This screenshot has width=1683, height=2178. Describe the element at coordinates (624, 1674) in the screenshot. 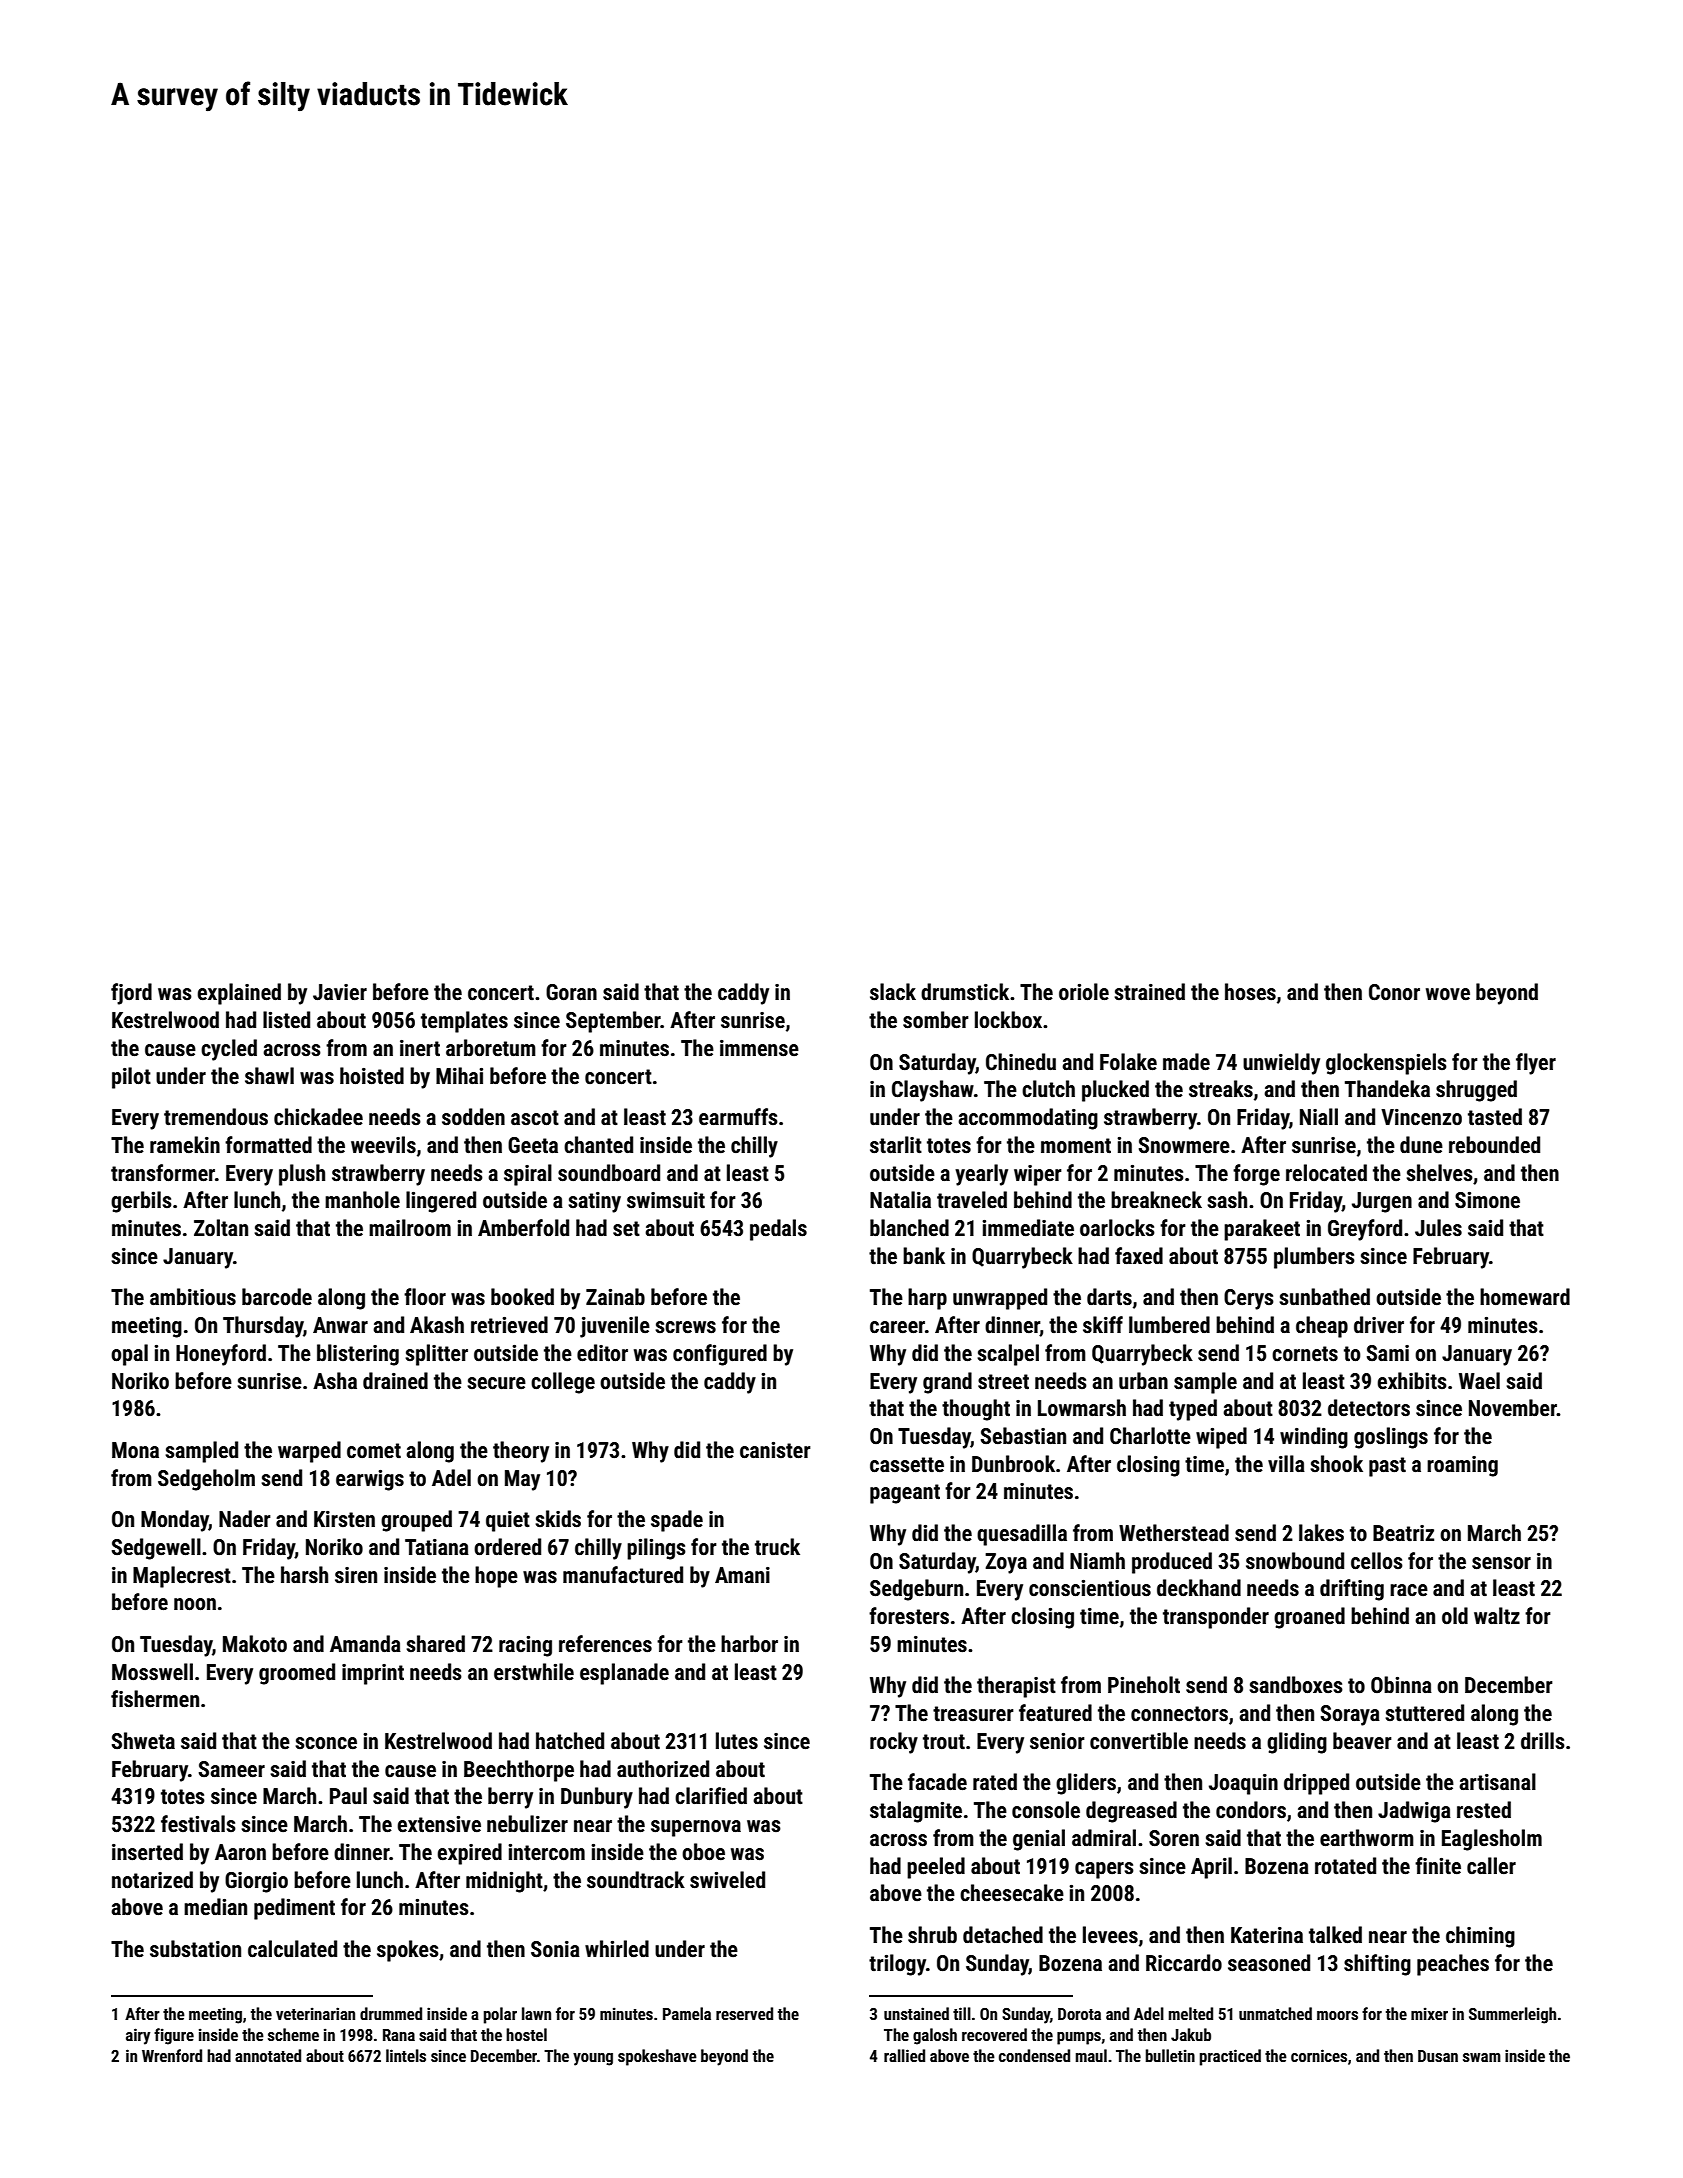

I see `esplanade` at that location.
